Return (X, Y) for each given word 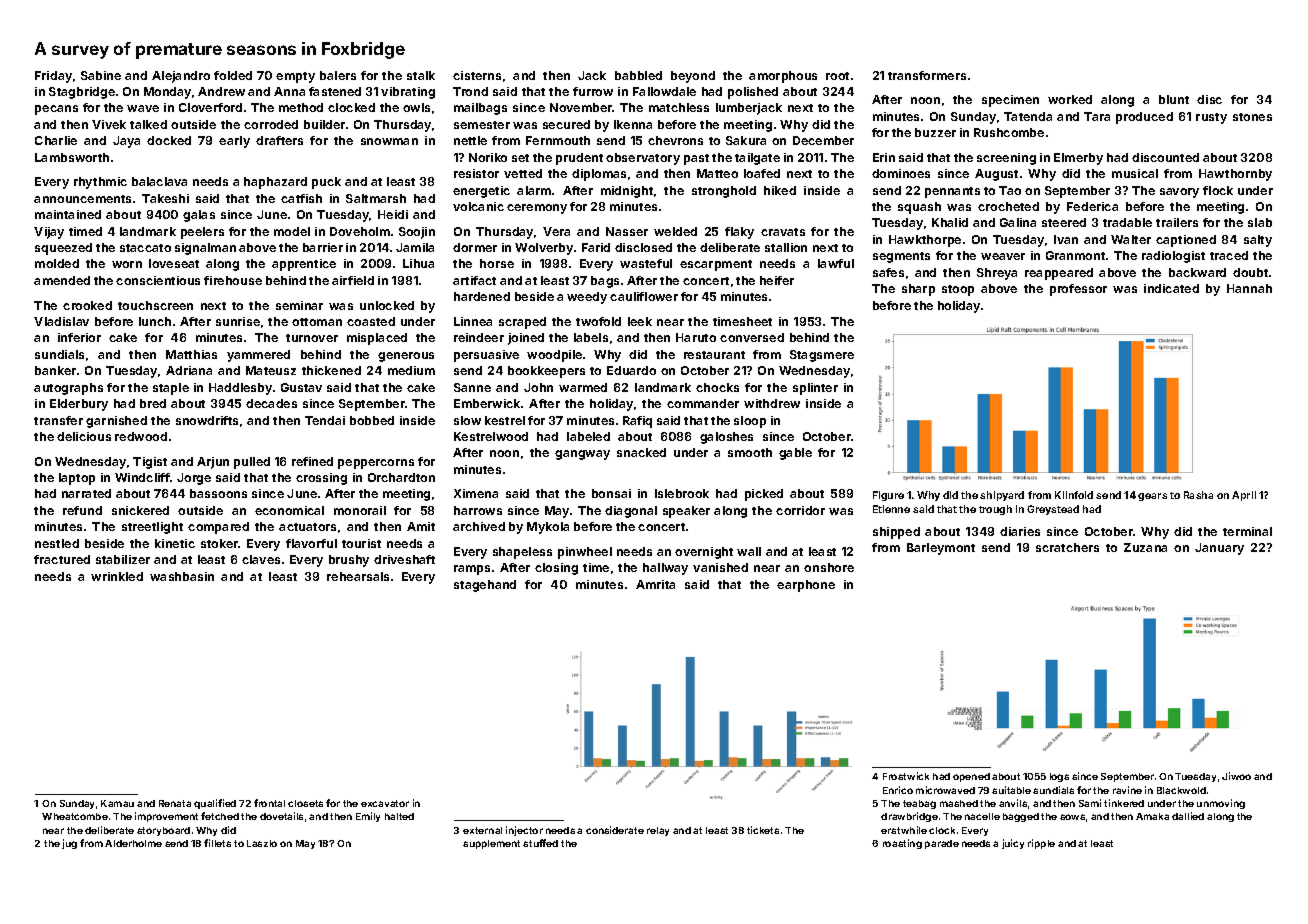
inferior (79, 337)
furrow (593, 91)
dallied (1188, 816)
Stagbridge (82, 93)
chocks (717, 387)
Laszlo (262, 843)
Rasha (1198, 495)
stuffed (540, 843)
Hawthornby (1235, 175)
